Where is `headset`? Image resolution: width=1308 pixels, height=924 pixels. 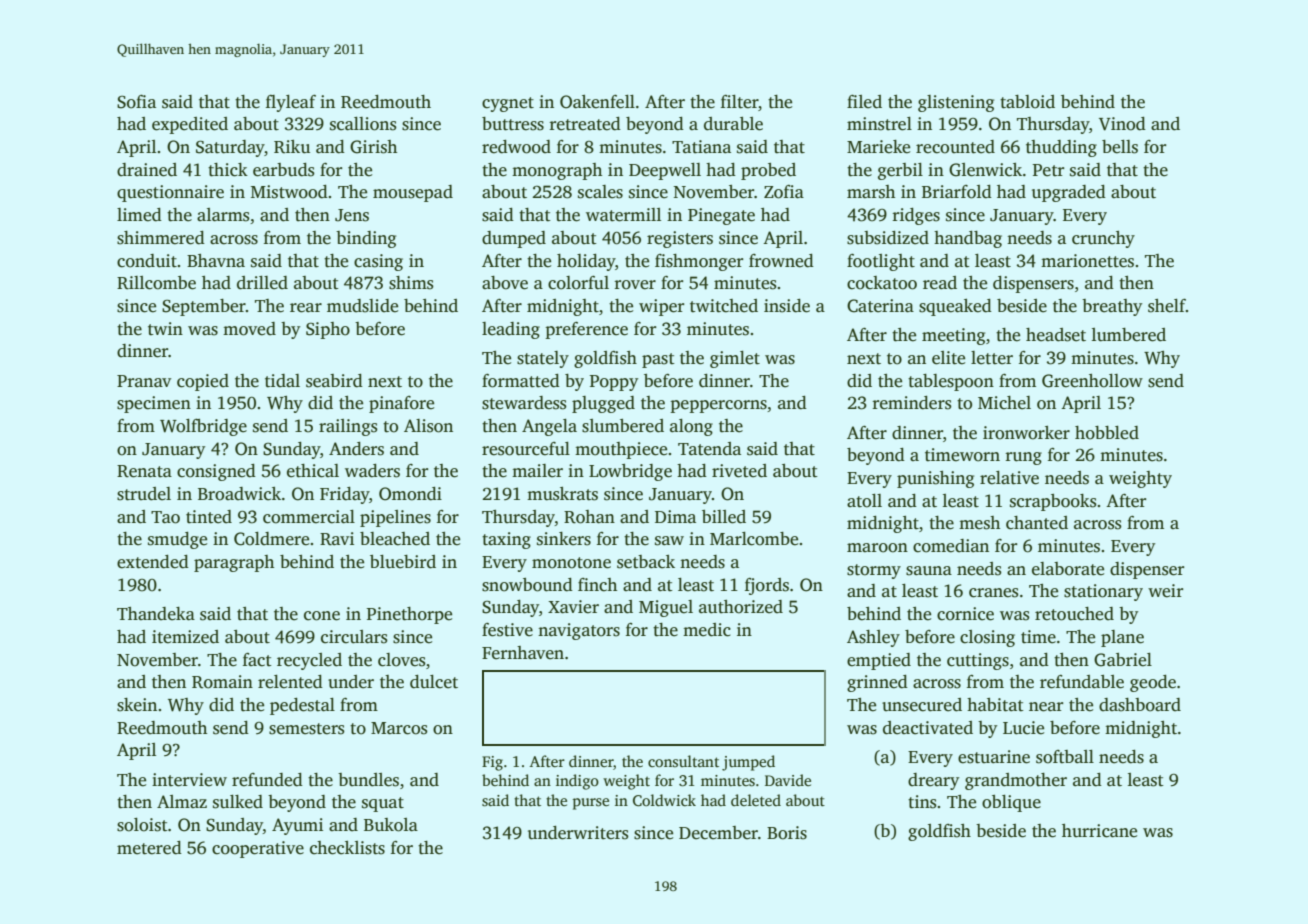 headset is located at coordinates (1056, 335).
